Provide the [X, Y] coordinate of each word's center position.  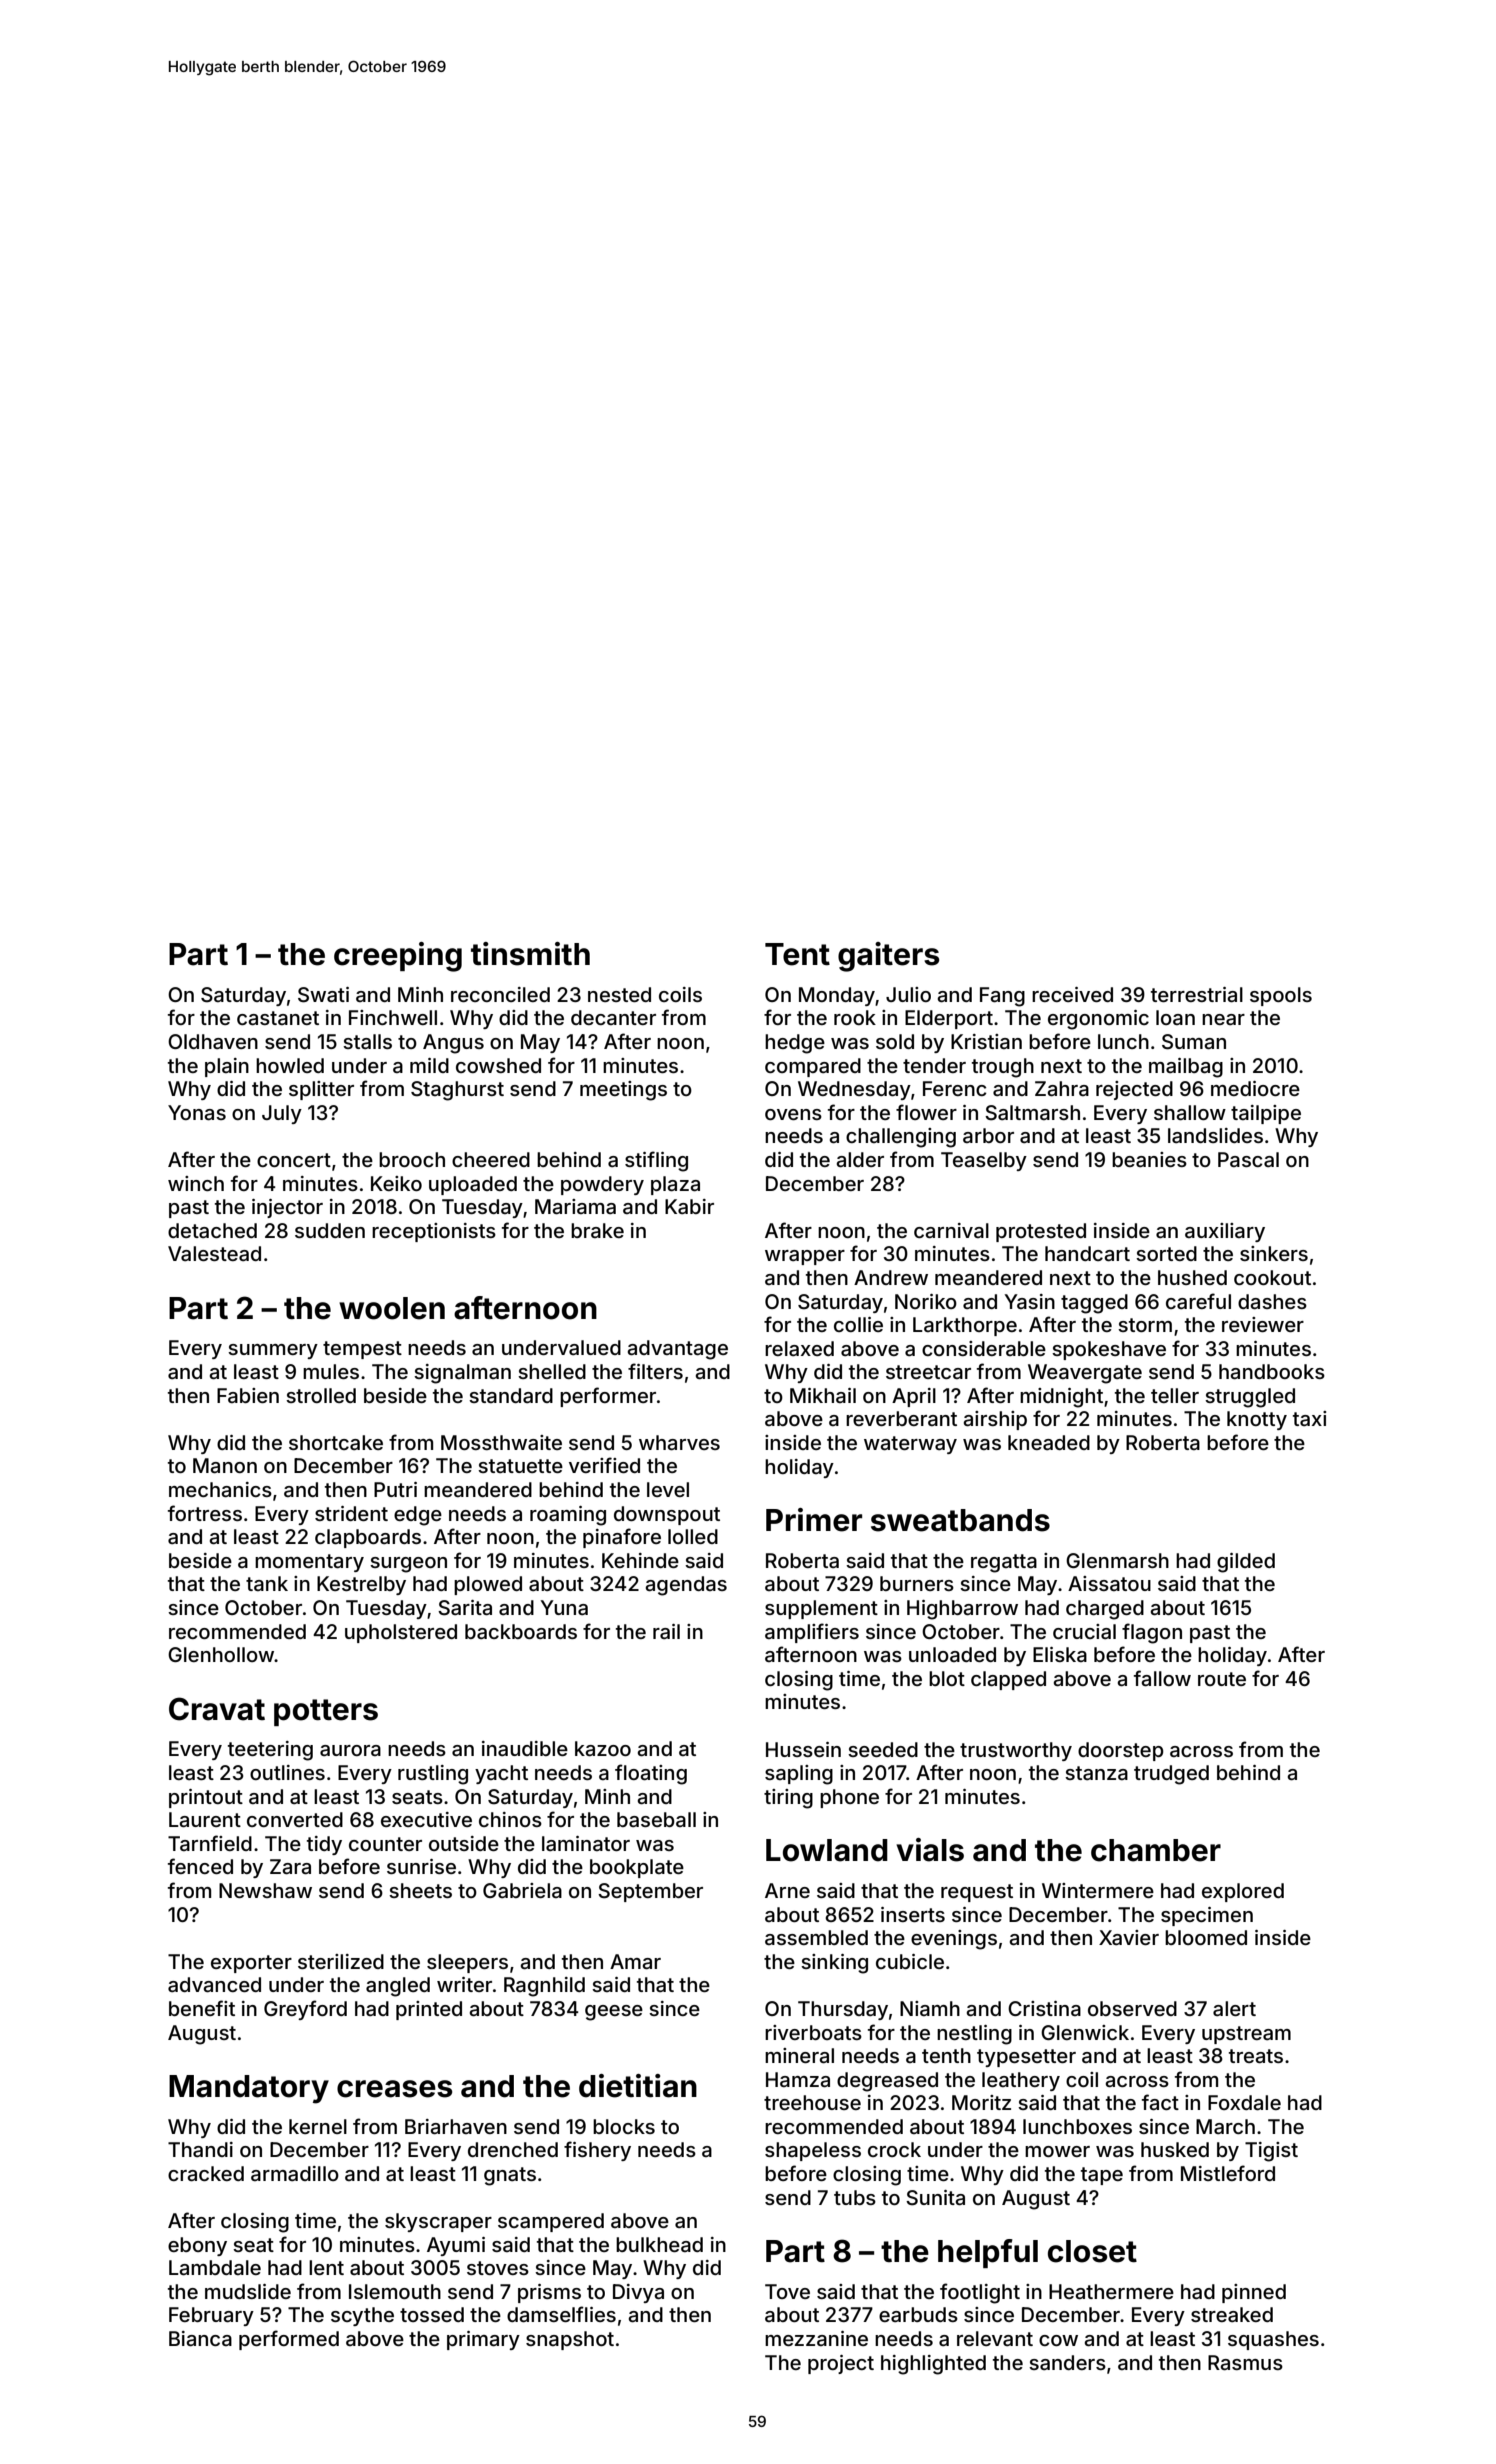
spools [1281, 996]
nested [619, 994]
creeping [398, 957]
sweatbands [960, 1520]
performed [289, 2340]
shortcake [336, 1442]
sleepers [467, 1963]
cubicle [910, 1961]
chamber [1156, 1850]
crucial [1084, 1631]
